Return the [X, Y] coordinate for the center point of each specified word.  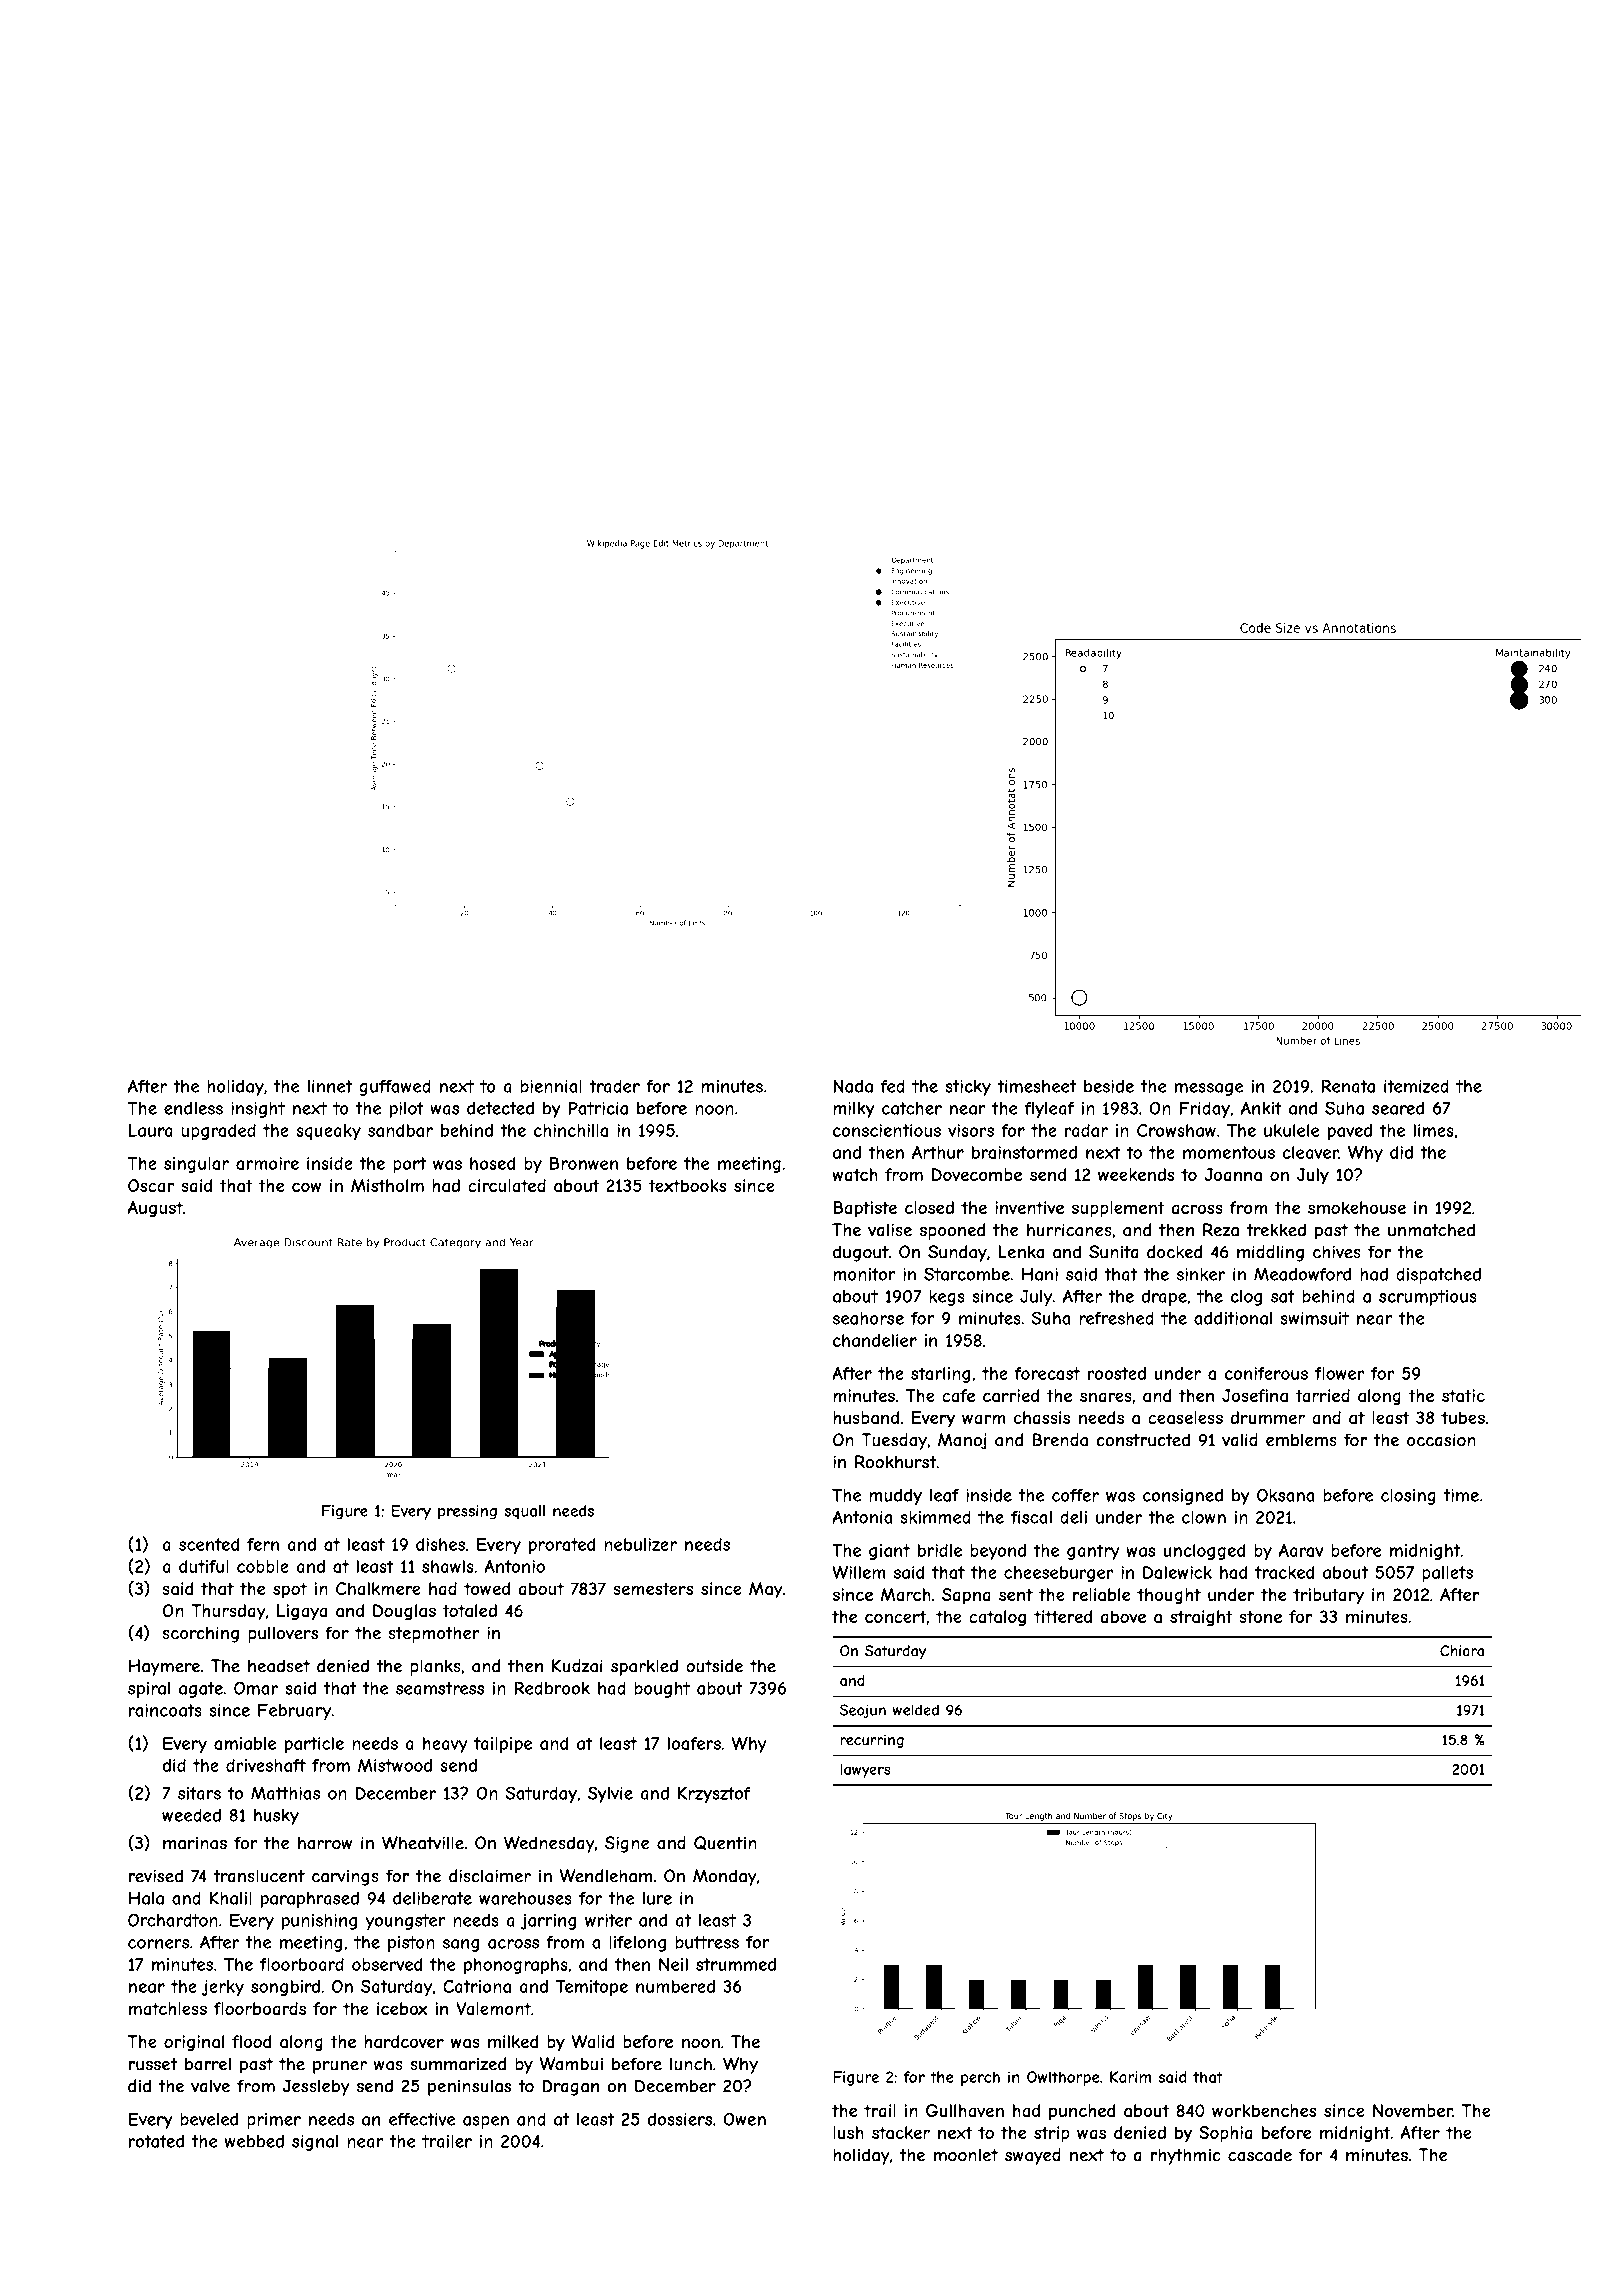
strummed [736, 1964]
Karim [1130, 2077]
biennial [551, 1086]
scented [209, 1544]
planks [435, 1667]
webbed [254, 2141]
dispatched [1438, 1275]
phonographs [516, 1966]
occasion [1441, 1440]
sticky [968, 1088]
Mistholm [387, 1185]
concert [895, 1616]
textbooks [687, 1185]
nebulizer [640, 1544]
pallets [1447, 1574]
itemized [1416, 1086]
